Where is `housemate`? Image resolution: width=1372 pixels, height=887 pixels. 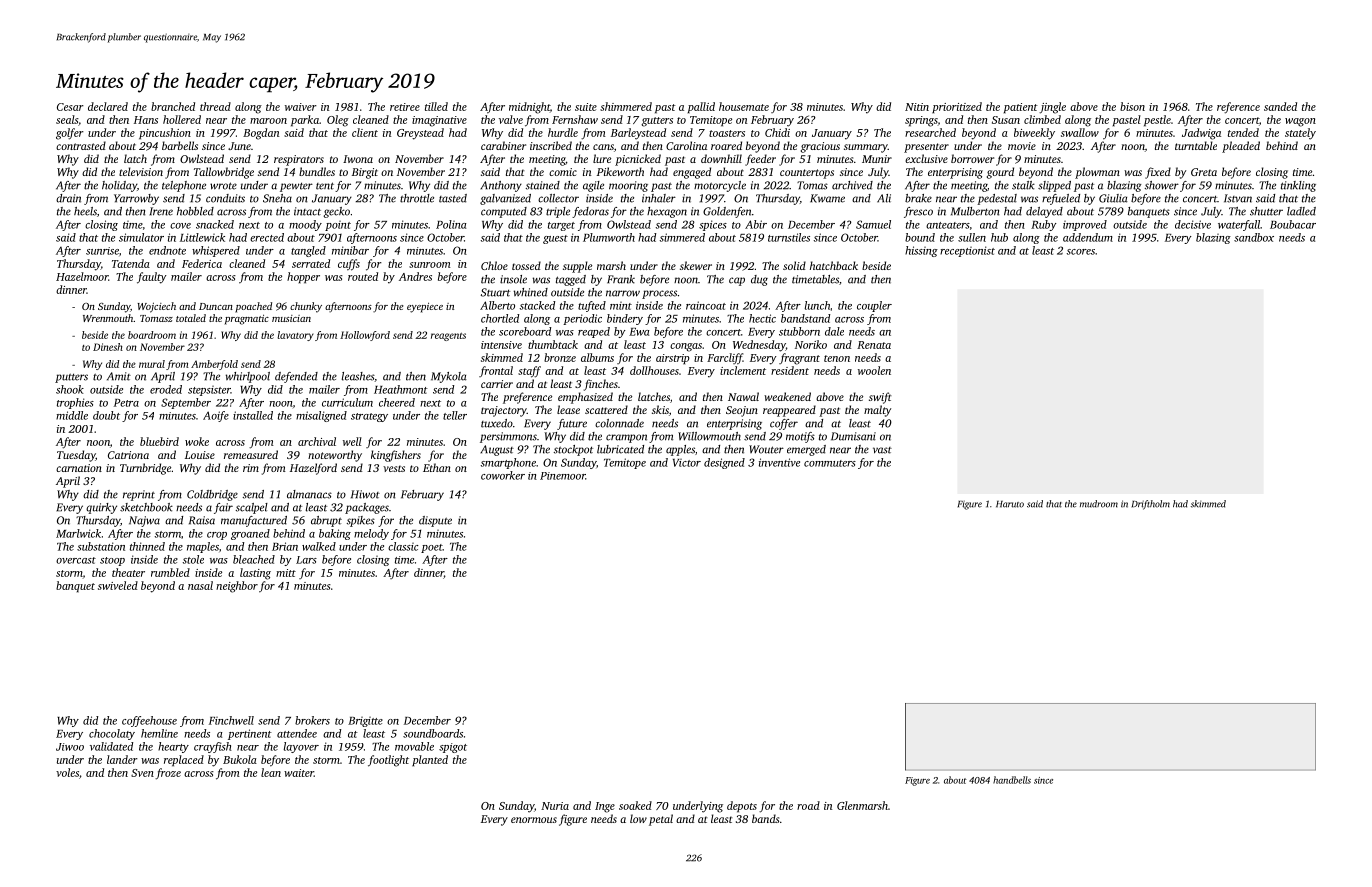 housemate is located at coordinates (744, 106).
